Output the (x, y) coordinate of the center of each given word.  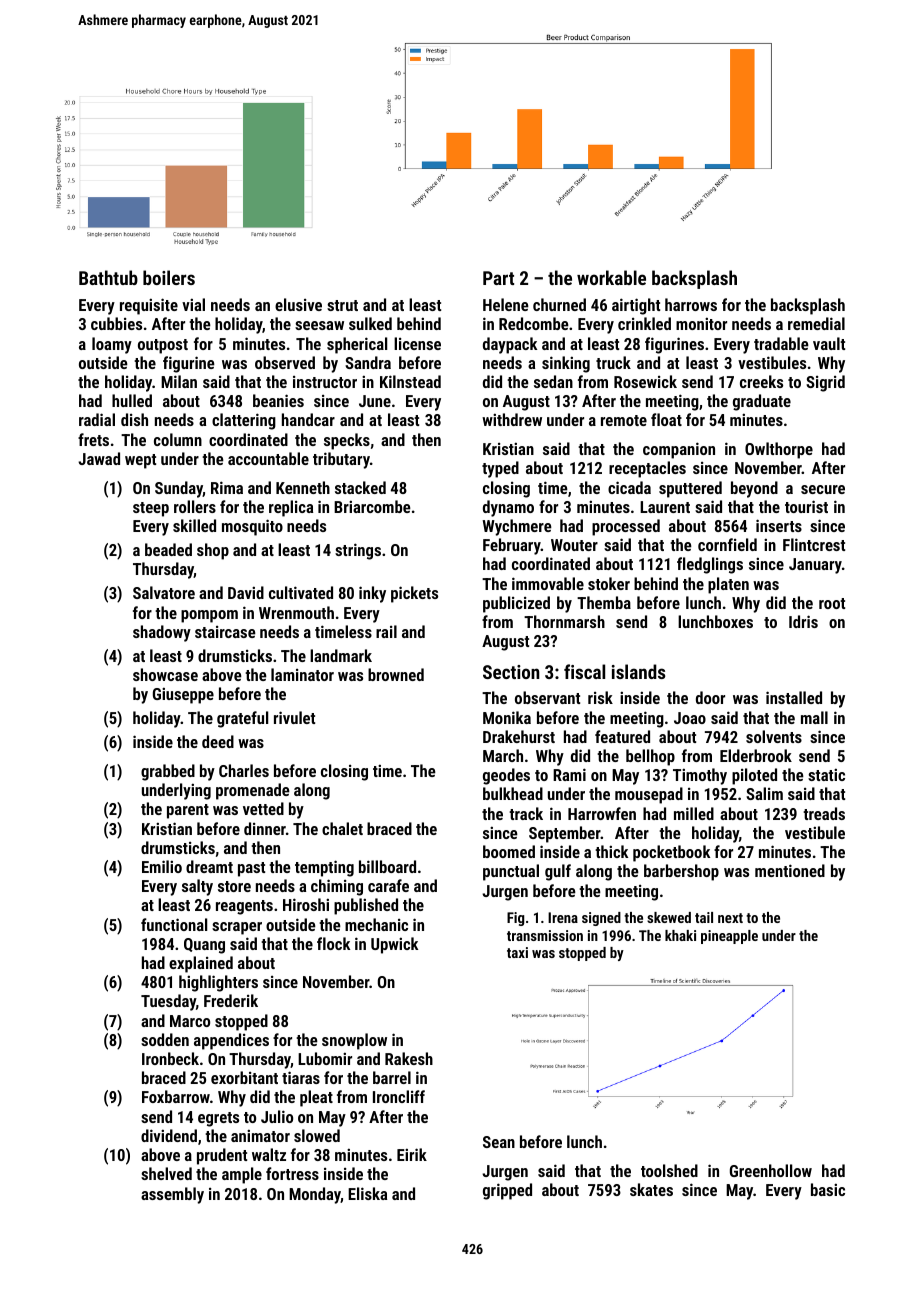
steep (151, 509)
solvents (774, 736)
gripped (507, 1191)
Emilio (162, 866)
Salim (764, 793)
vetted (263, 808)
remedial (816, 323)
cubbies (116, 323)
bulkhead (513, 793)
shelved (166, 1173)
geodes (506, 776)
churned (559, 304)
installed (794, 697)
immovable (548, 583)
